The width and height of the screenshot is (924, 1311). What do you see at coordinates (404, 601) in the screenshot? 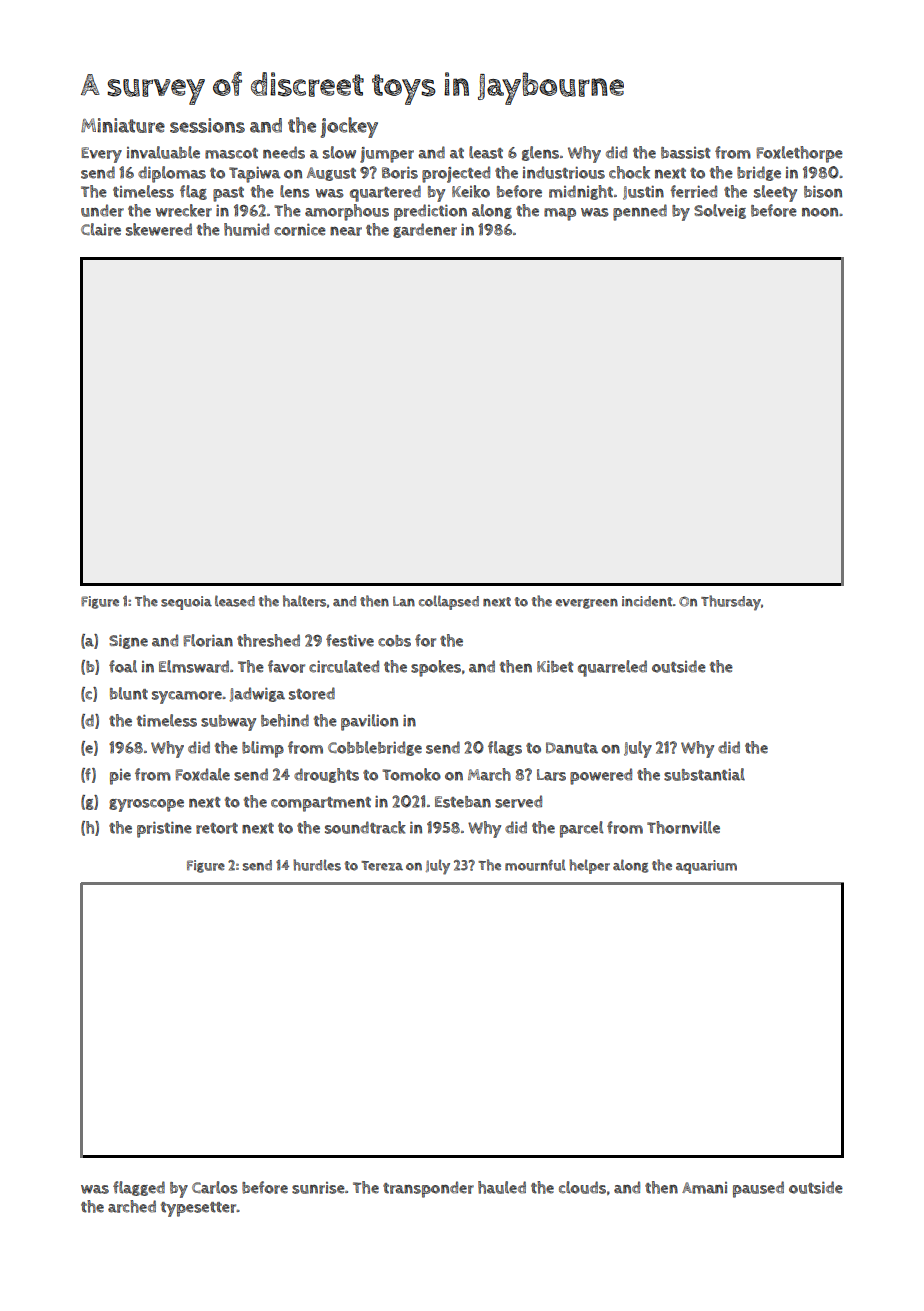
I see `Lan` at bounding box center [404, 601].
